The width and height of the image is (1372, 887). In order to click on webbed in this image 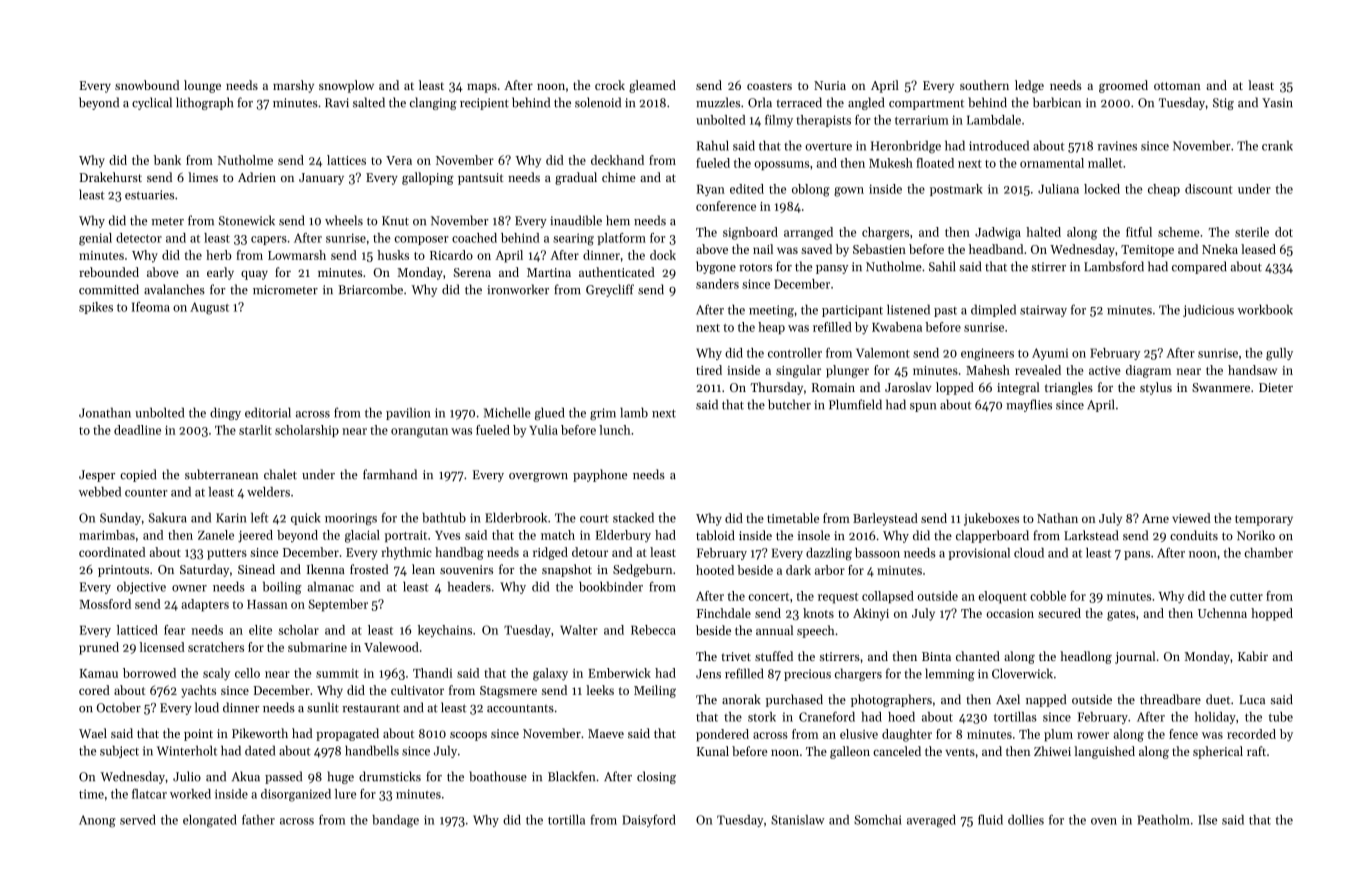, I will do `click(100, 492)`.
